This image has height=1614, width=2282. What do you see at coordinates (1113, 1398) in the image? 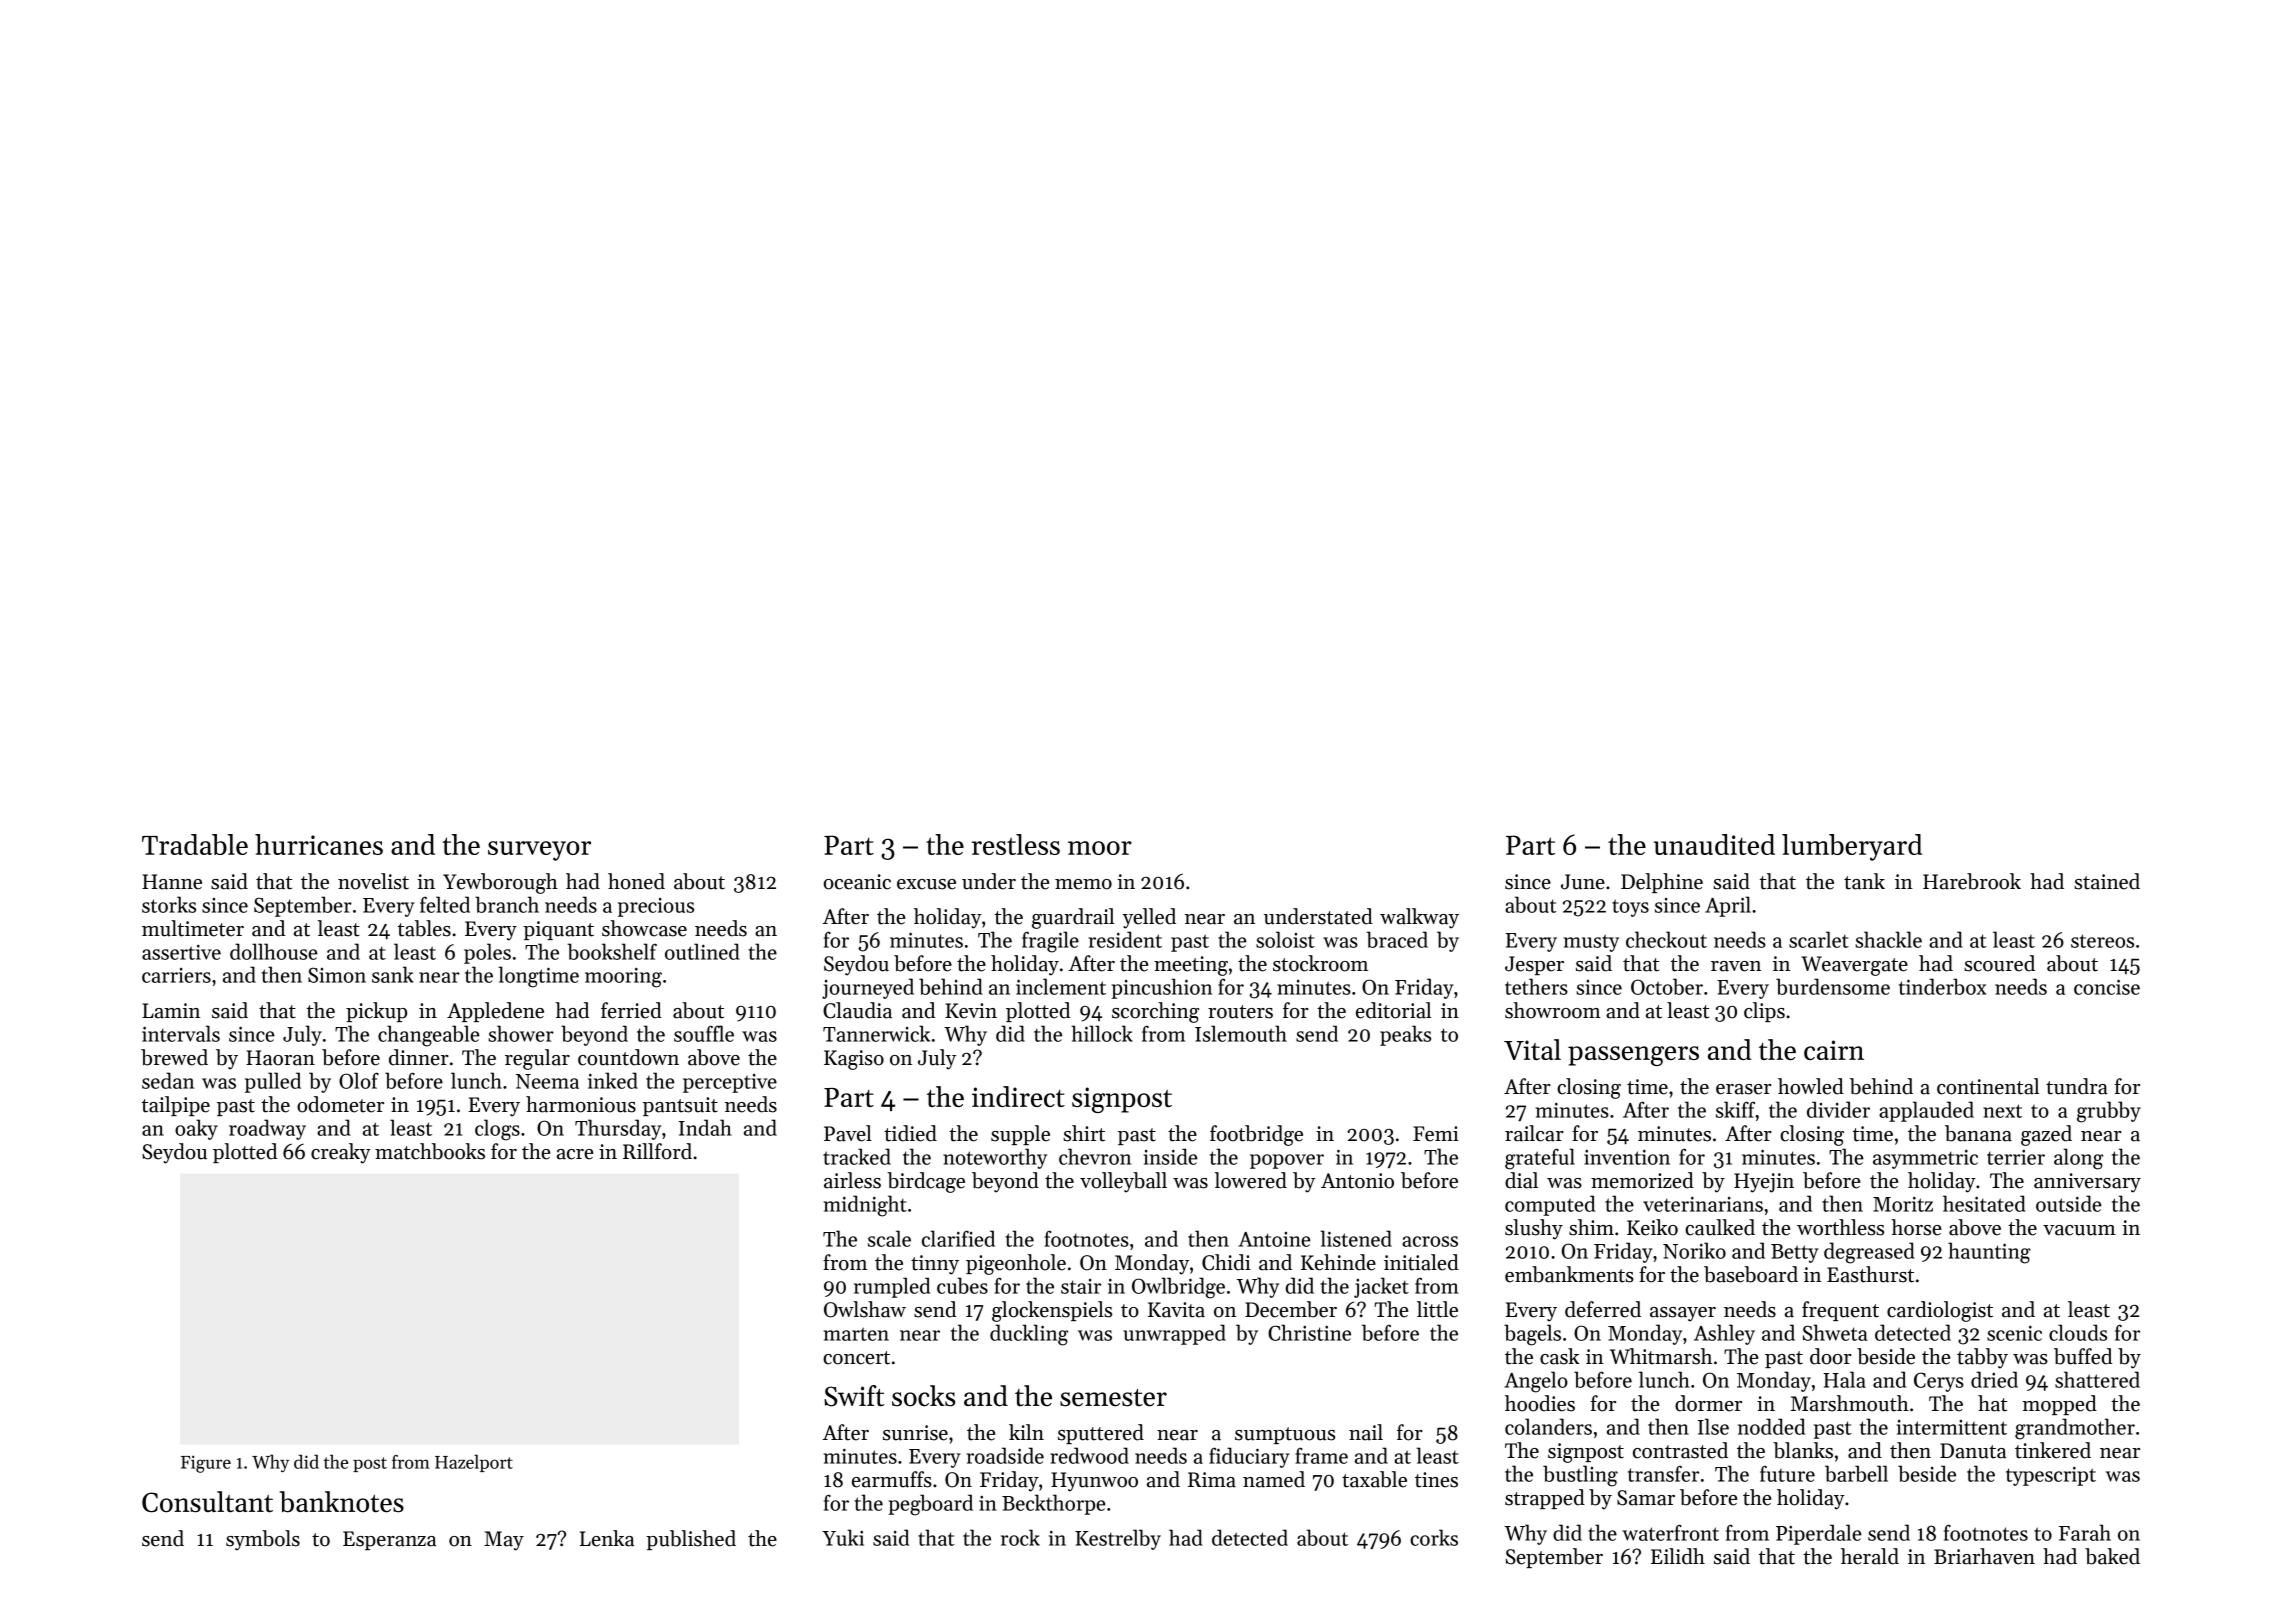
I see `semester` at bounding box center [1113, 1398].
